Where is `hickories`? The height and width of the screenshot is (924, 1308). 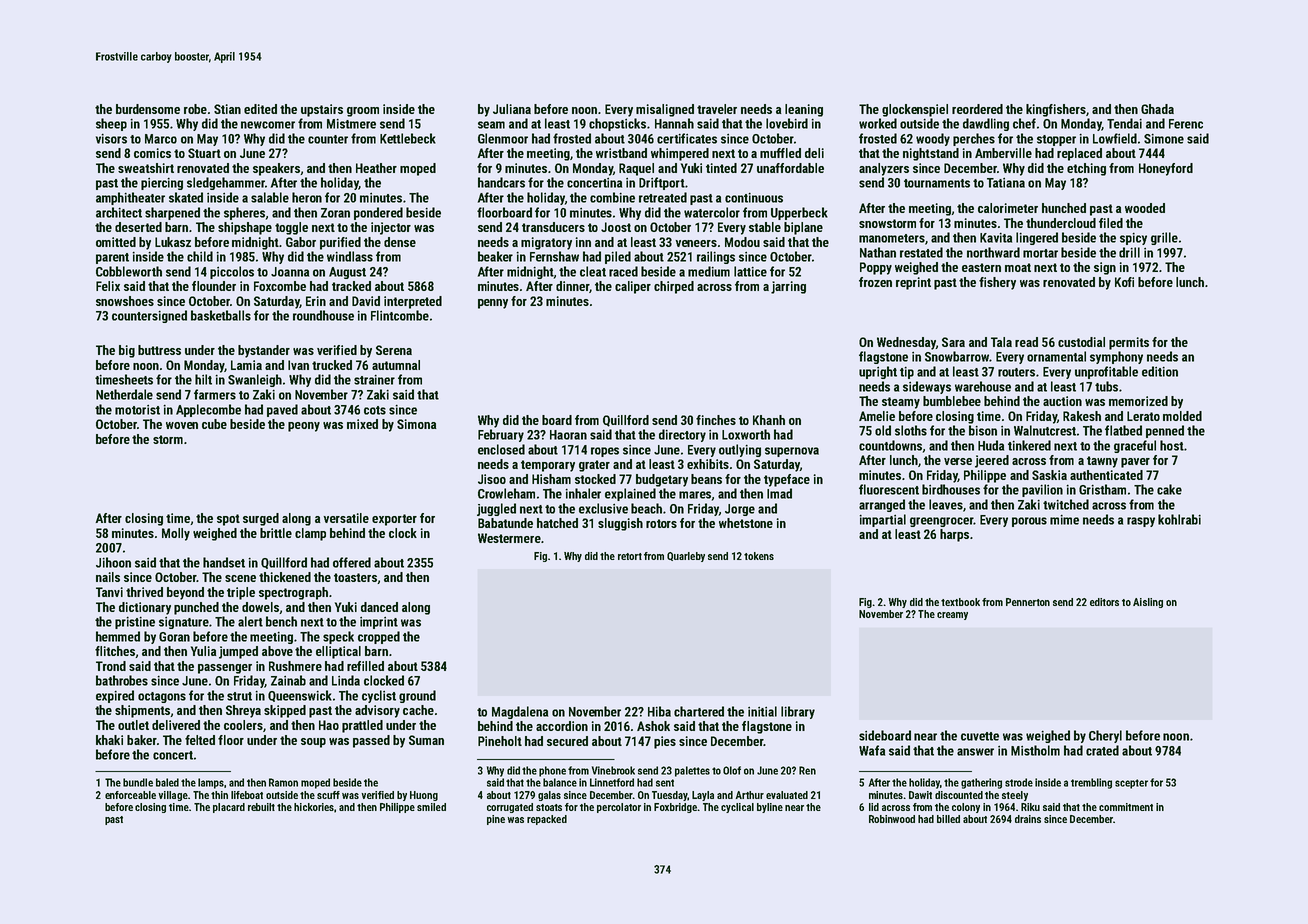
hickories is located at coordinates (314, 807).
